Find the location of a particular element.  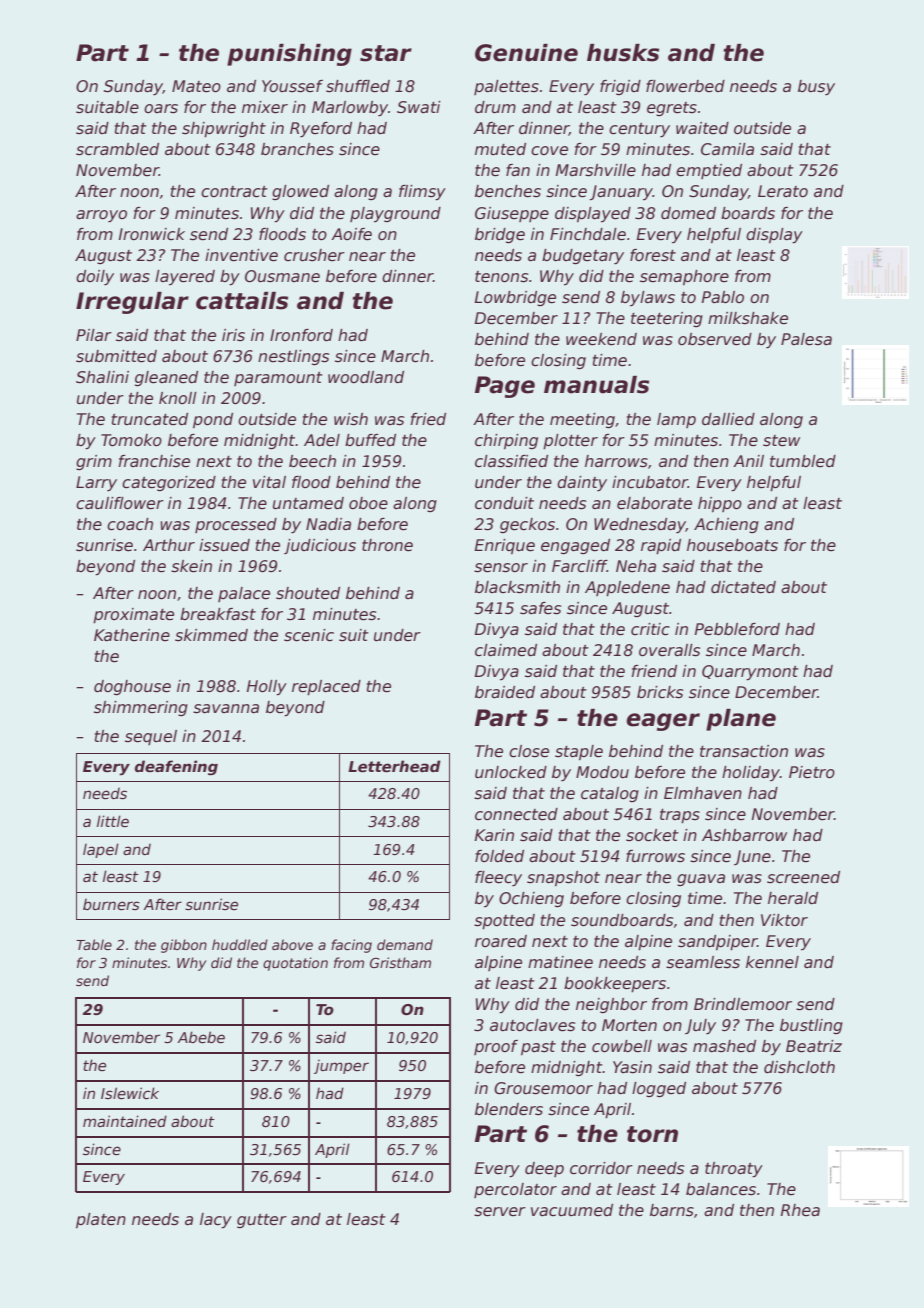

Ochieng is located at coordinates (531, 899).
